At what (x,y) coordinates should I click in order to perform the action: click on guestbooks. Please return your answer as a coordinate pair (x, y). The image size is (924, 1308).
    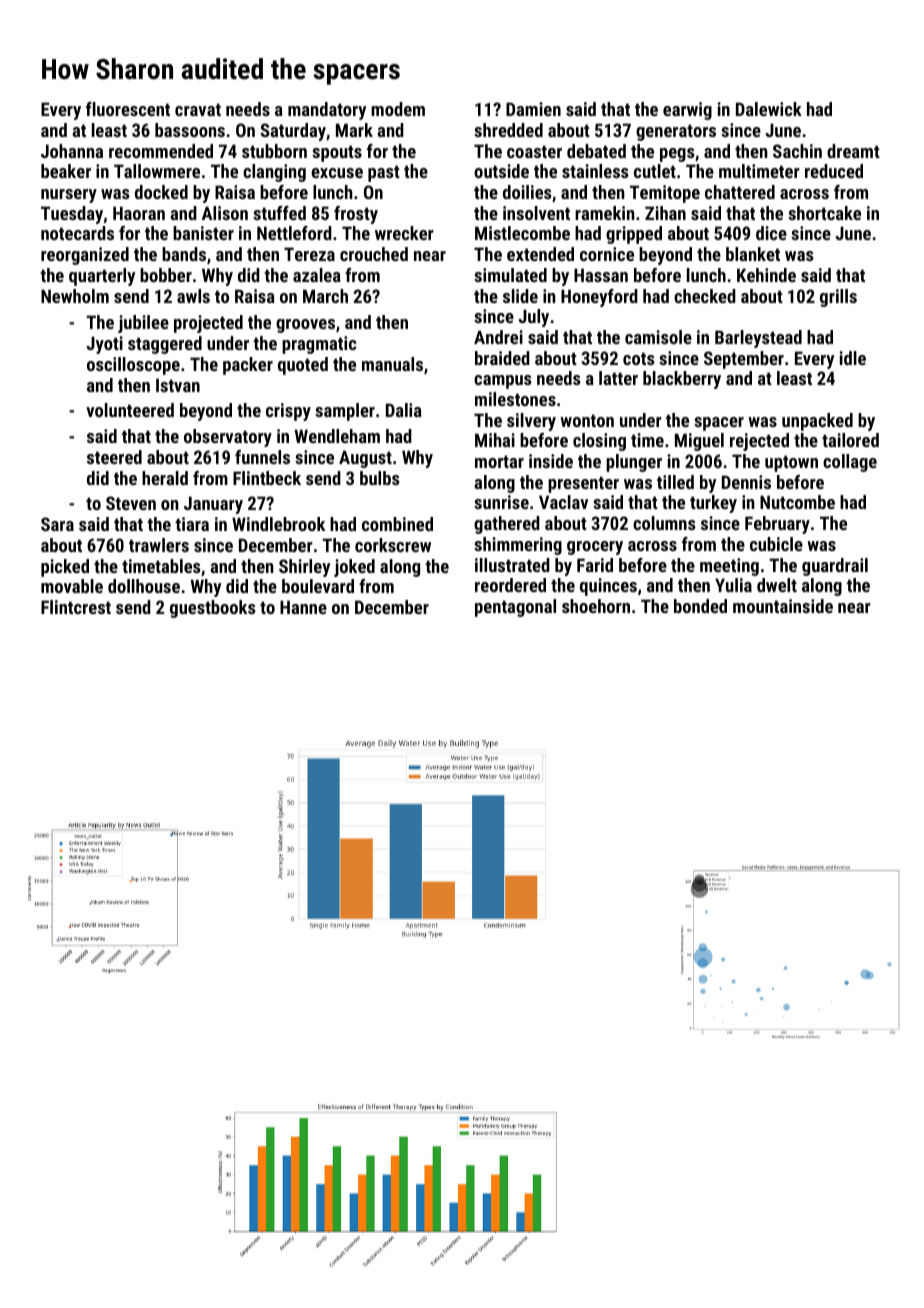
    Looking at the image, I should click on (213, 609).
